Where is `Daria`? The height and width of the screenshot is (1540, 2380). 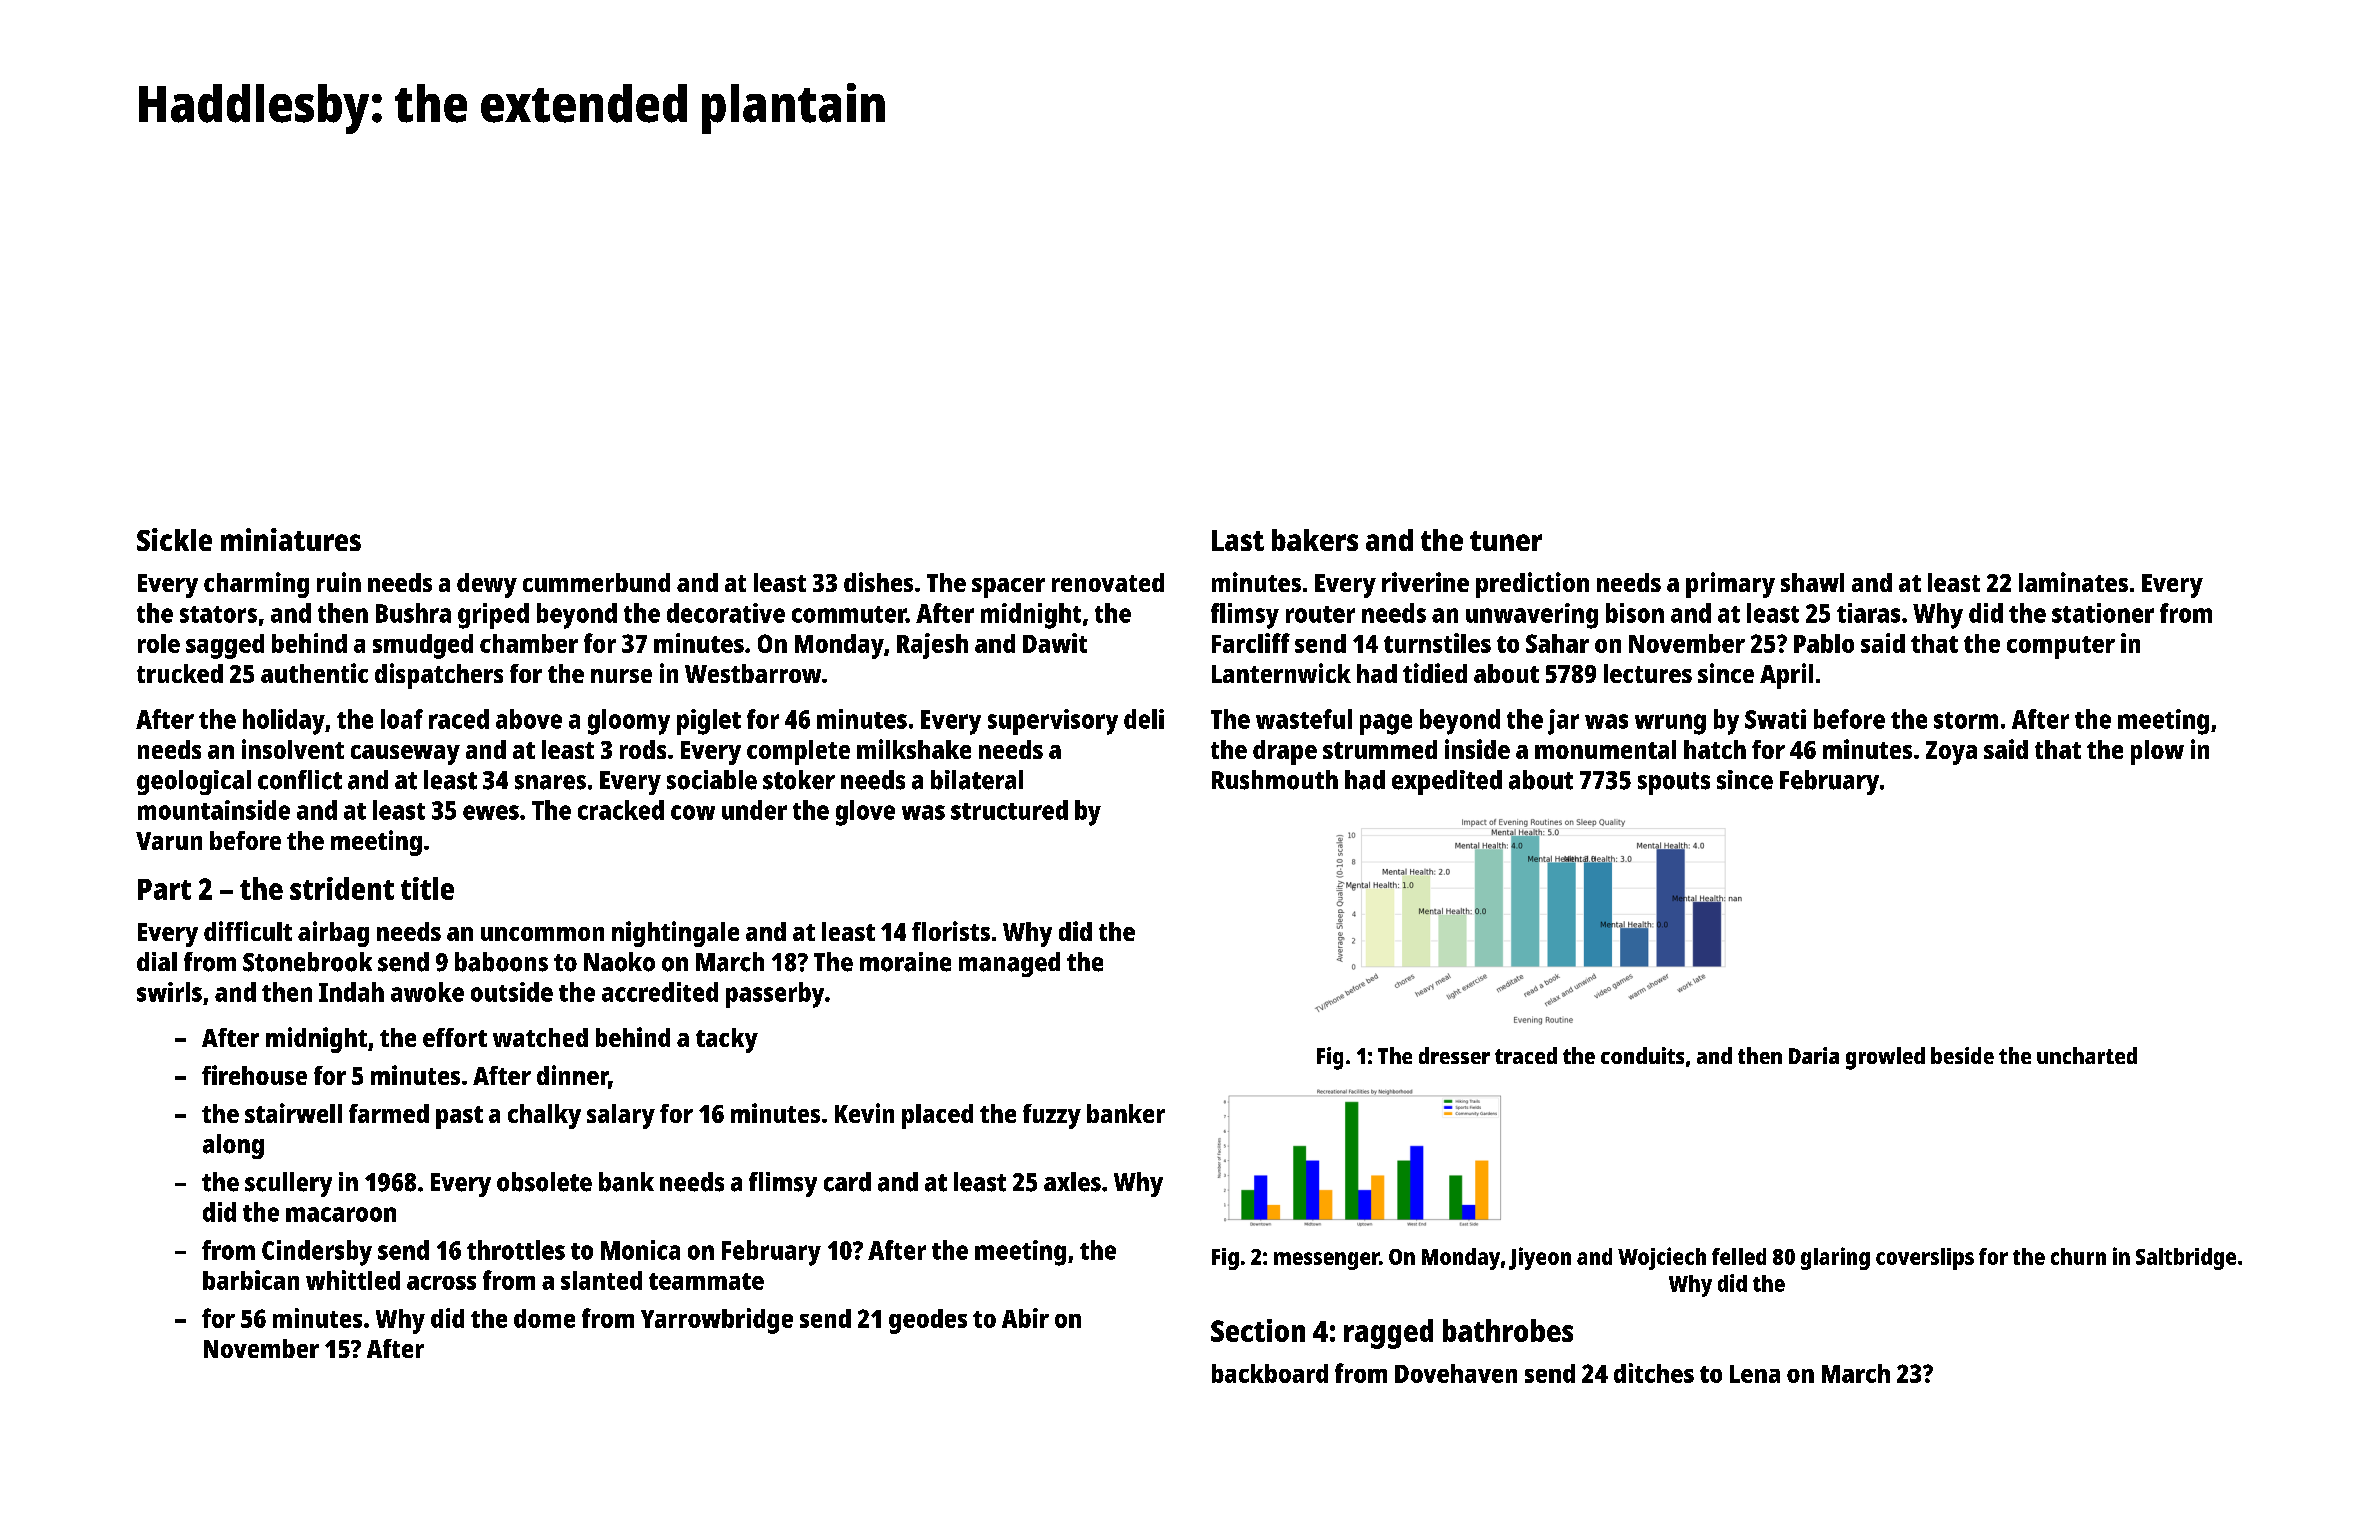
Daria is located at coordinates (1814, 1055).
